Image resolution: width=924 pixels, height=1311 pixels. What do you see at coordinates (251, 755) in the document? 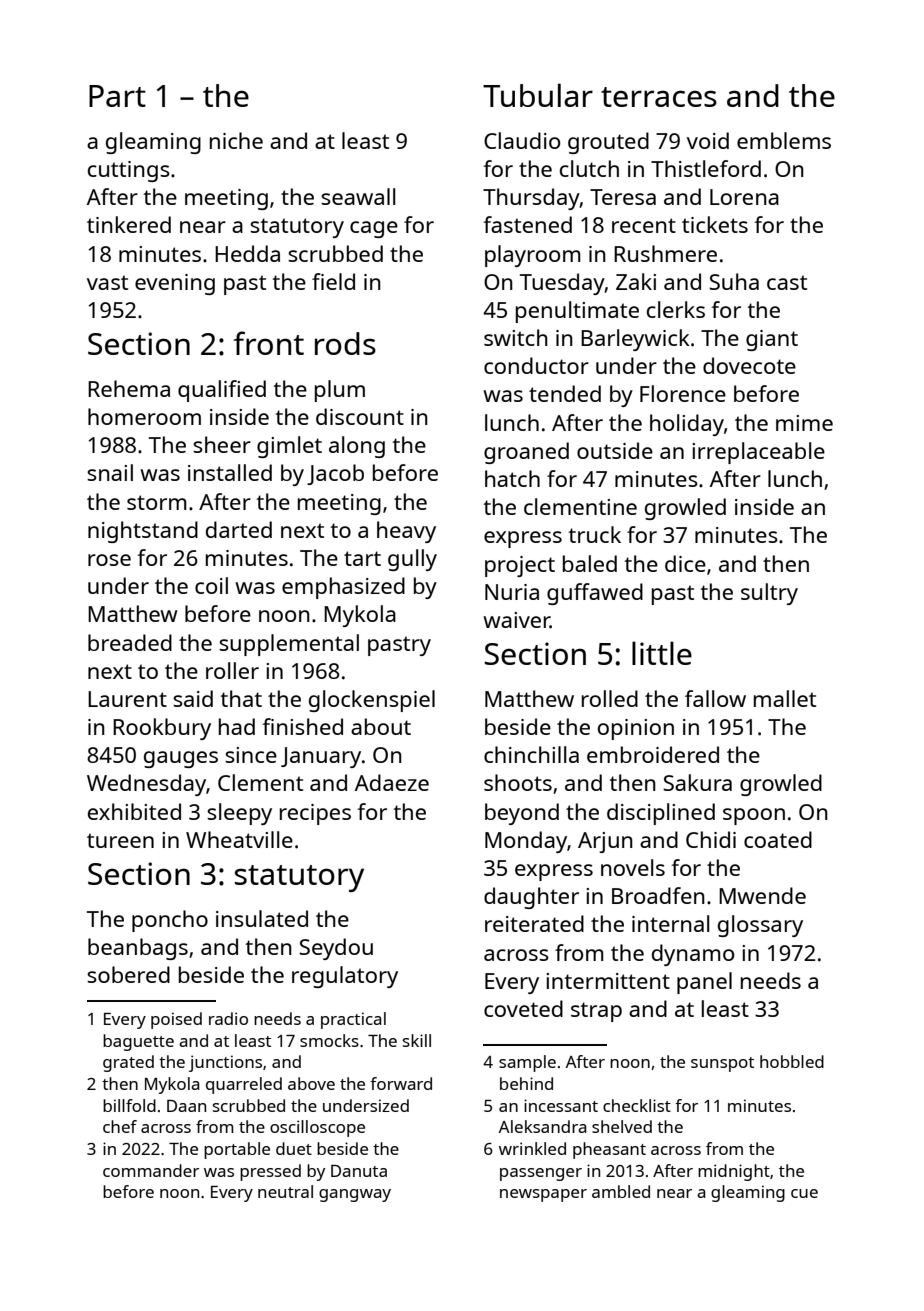
I see `since` at bounding box center [251, 755].
